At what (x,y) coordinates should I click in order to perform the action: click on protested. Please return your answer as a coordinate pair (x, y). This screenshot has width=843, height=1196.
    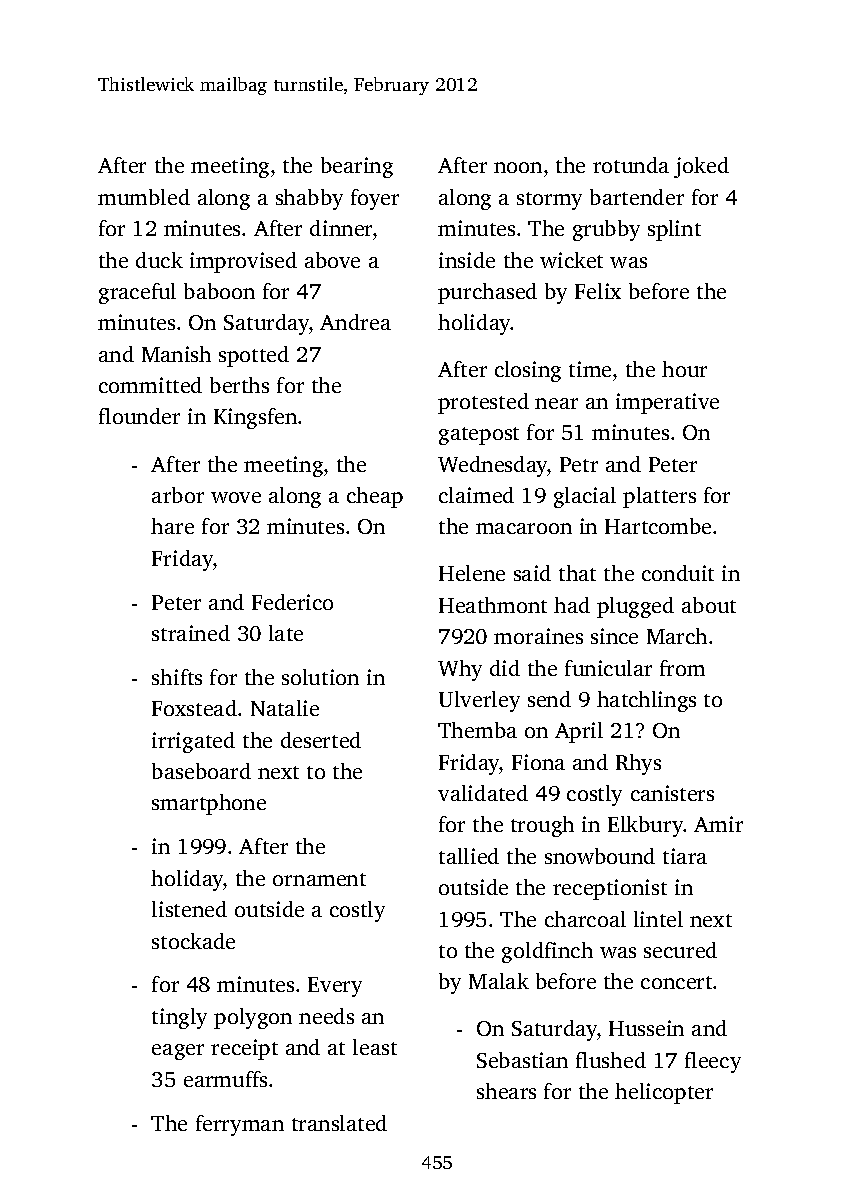
    Looking at the image, I should click on (483, 403).
